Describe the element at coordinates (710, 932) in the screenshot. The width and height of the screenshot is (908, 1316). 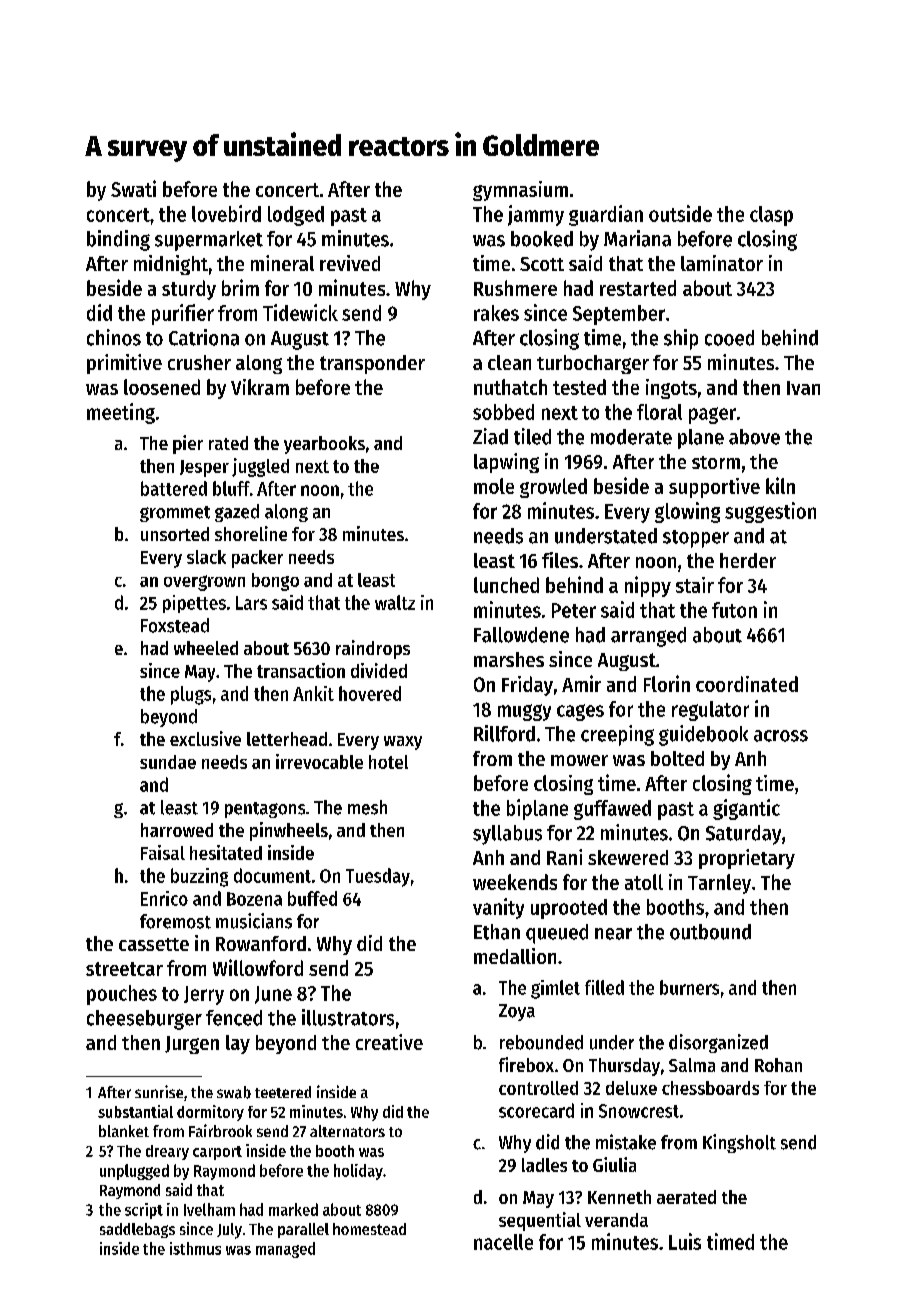
I see `outbound` at that location.
